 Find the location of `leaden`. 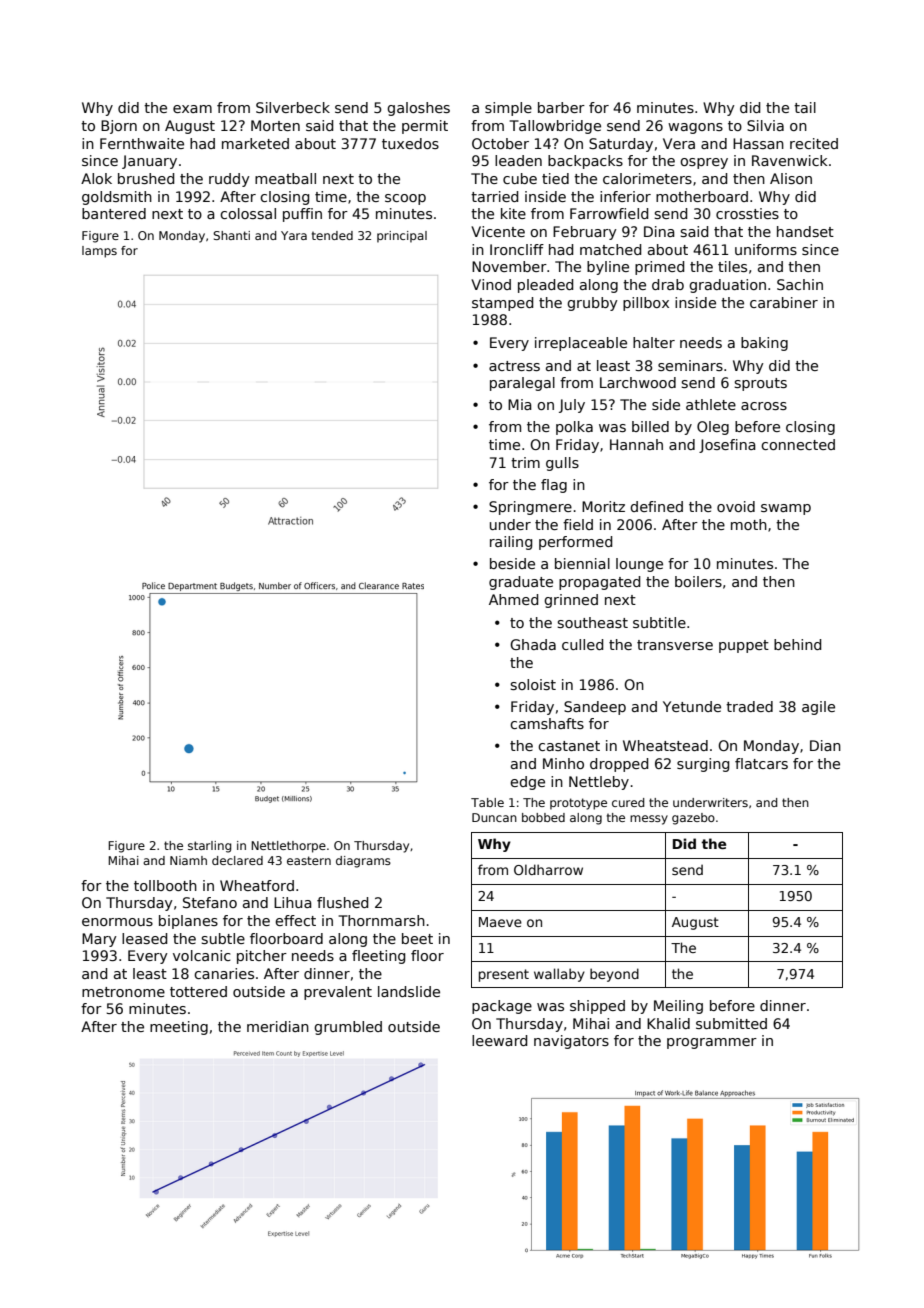

leaden is located at coordinates (518, 160).
